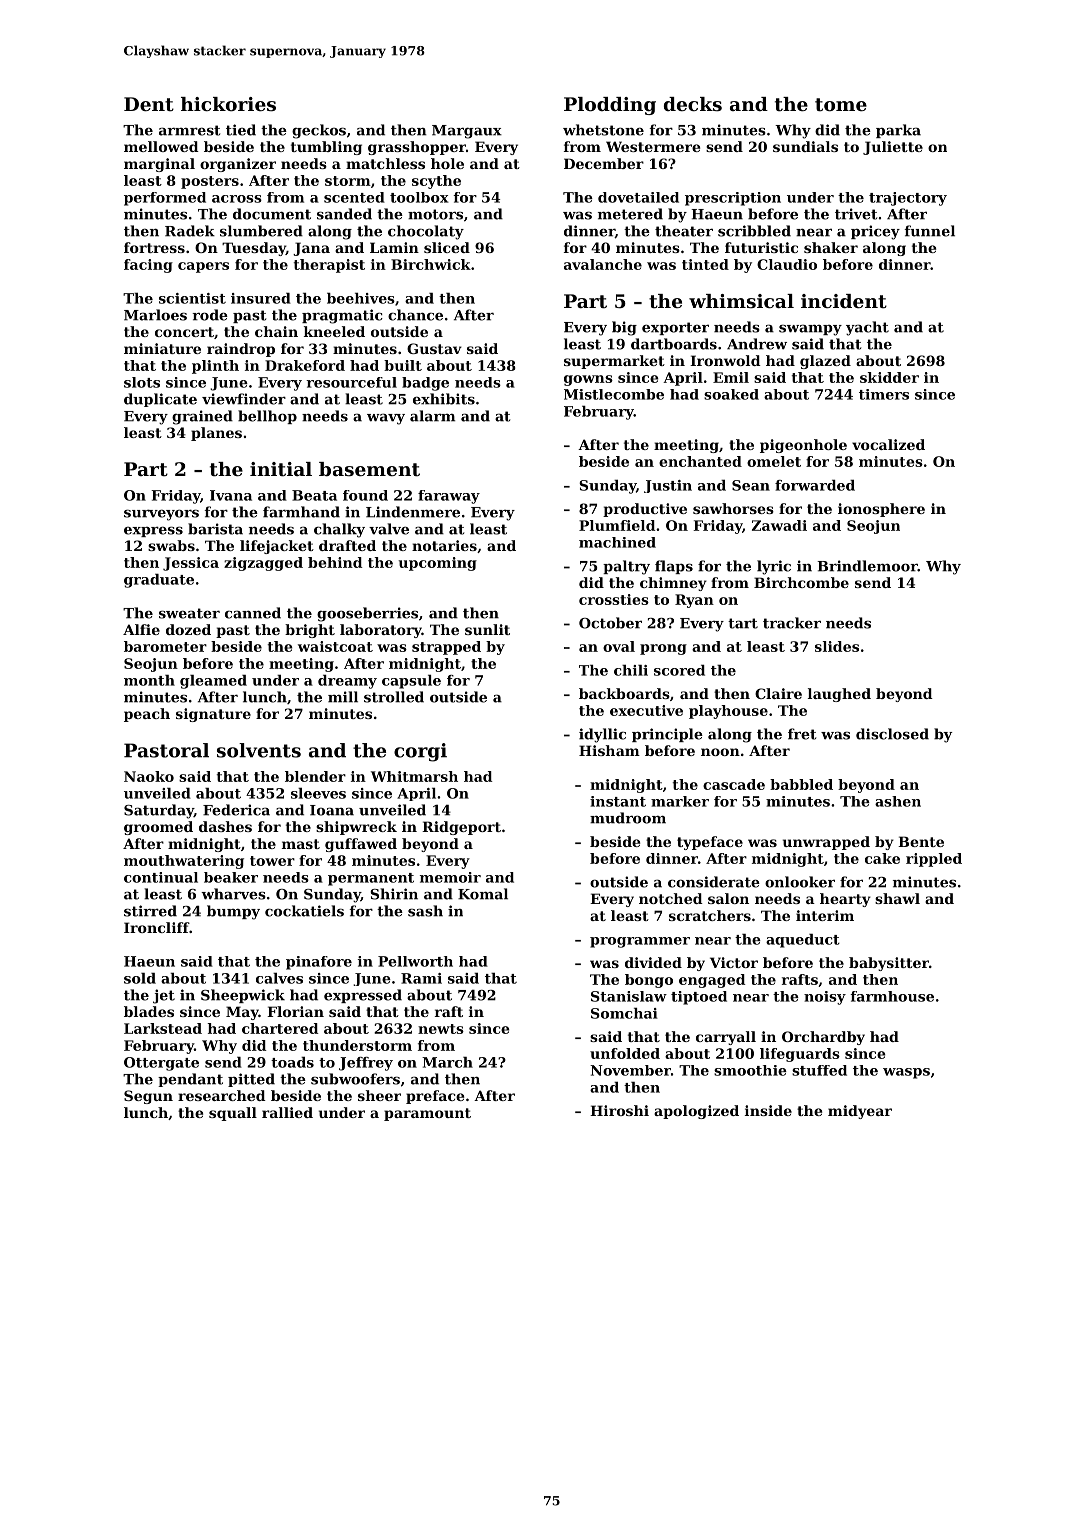 This screenshot has height=1535, width=1086. What do you see at coordinates (243, 996) in the screenshot?
I see `Sheepwick` at bounding box center [243, 996].
